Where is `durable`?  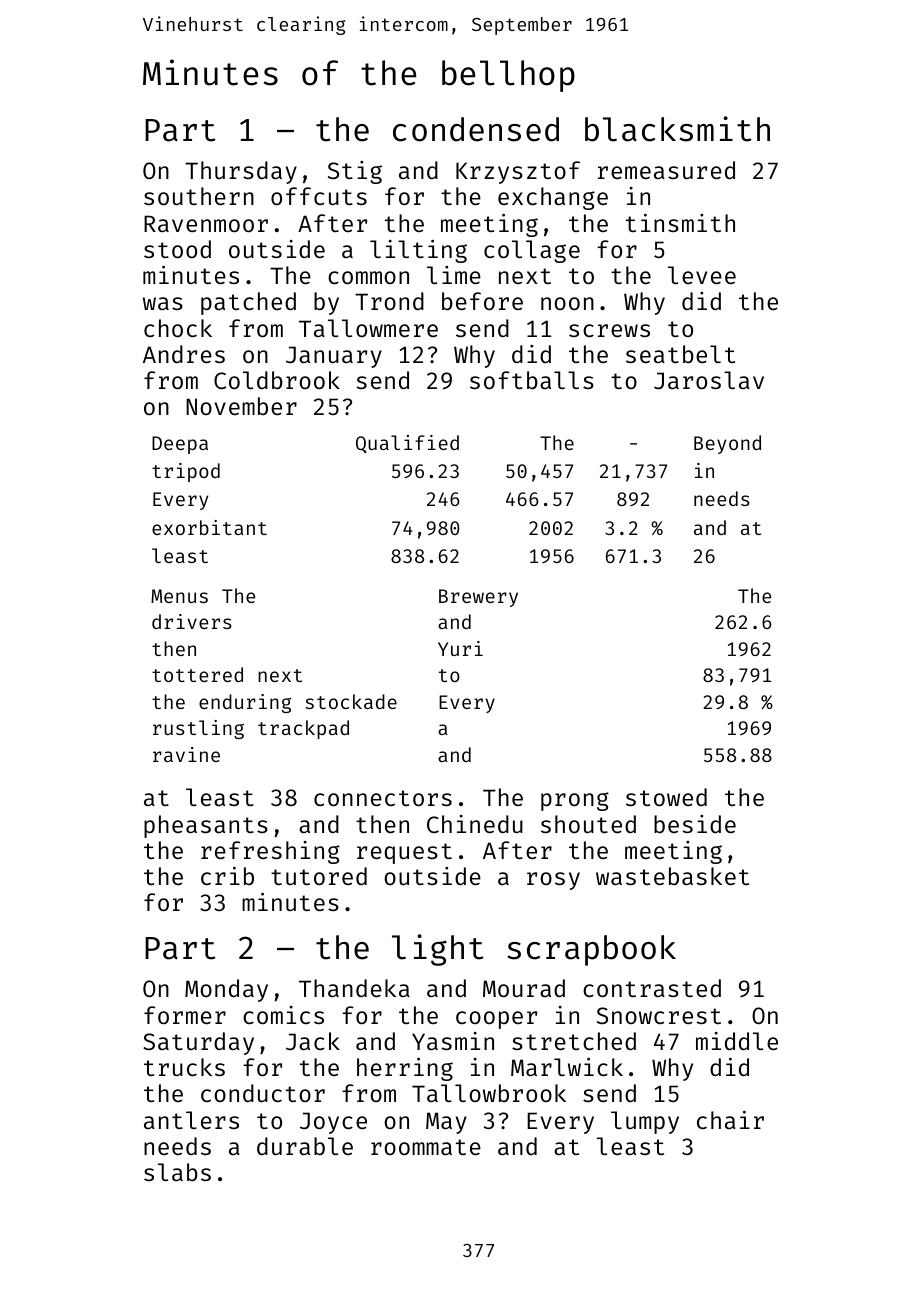
durable is located at coordinates (305, 1146).
